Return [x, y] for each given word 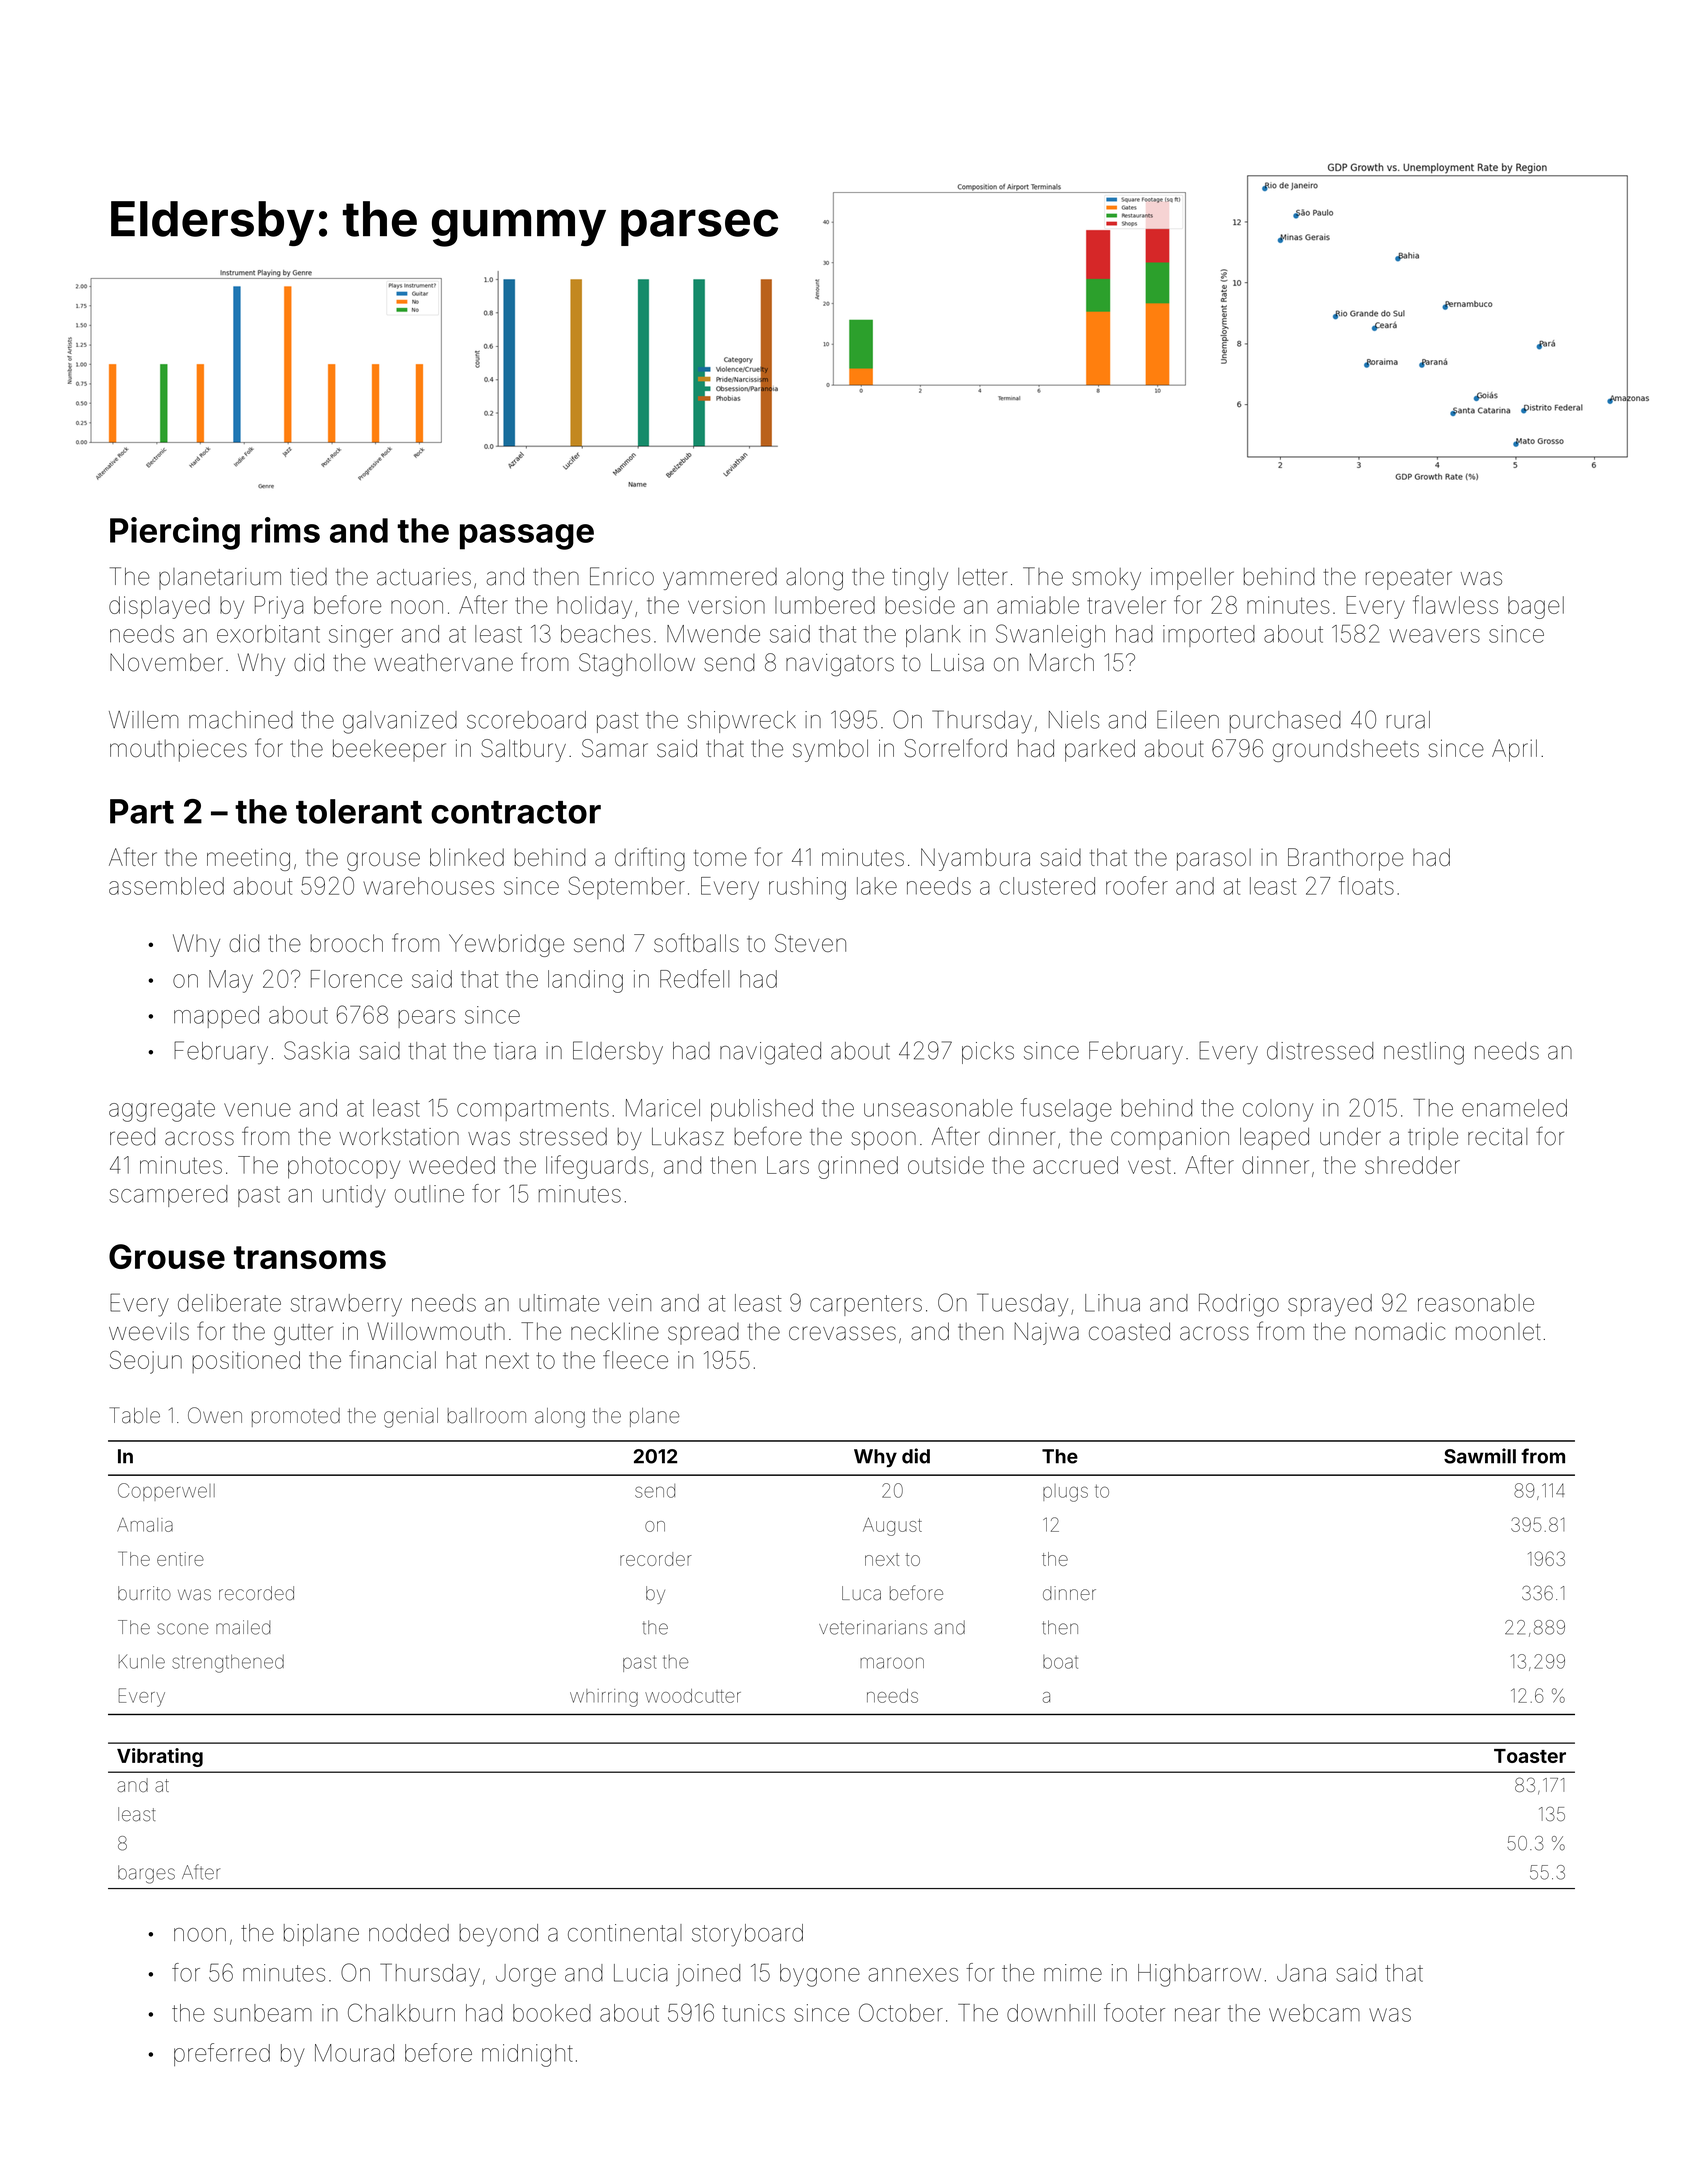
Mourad [354, 2053]
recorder [656, 1559]
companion [1170, 1139]
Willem [143, 720]
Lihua [1112, 1303]
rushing [807, 888]
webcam [1314, 2013]
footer [1134, 2012]
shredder [1412, 1165]
